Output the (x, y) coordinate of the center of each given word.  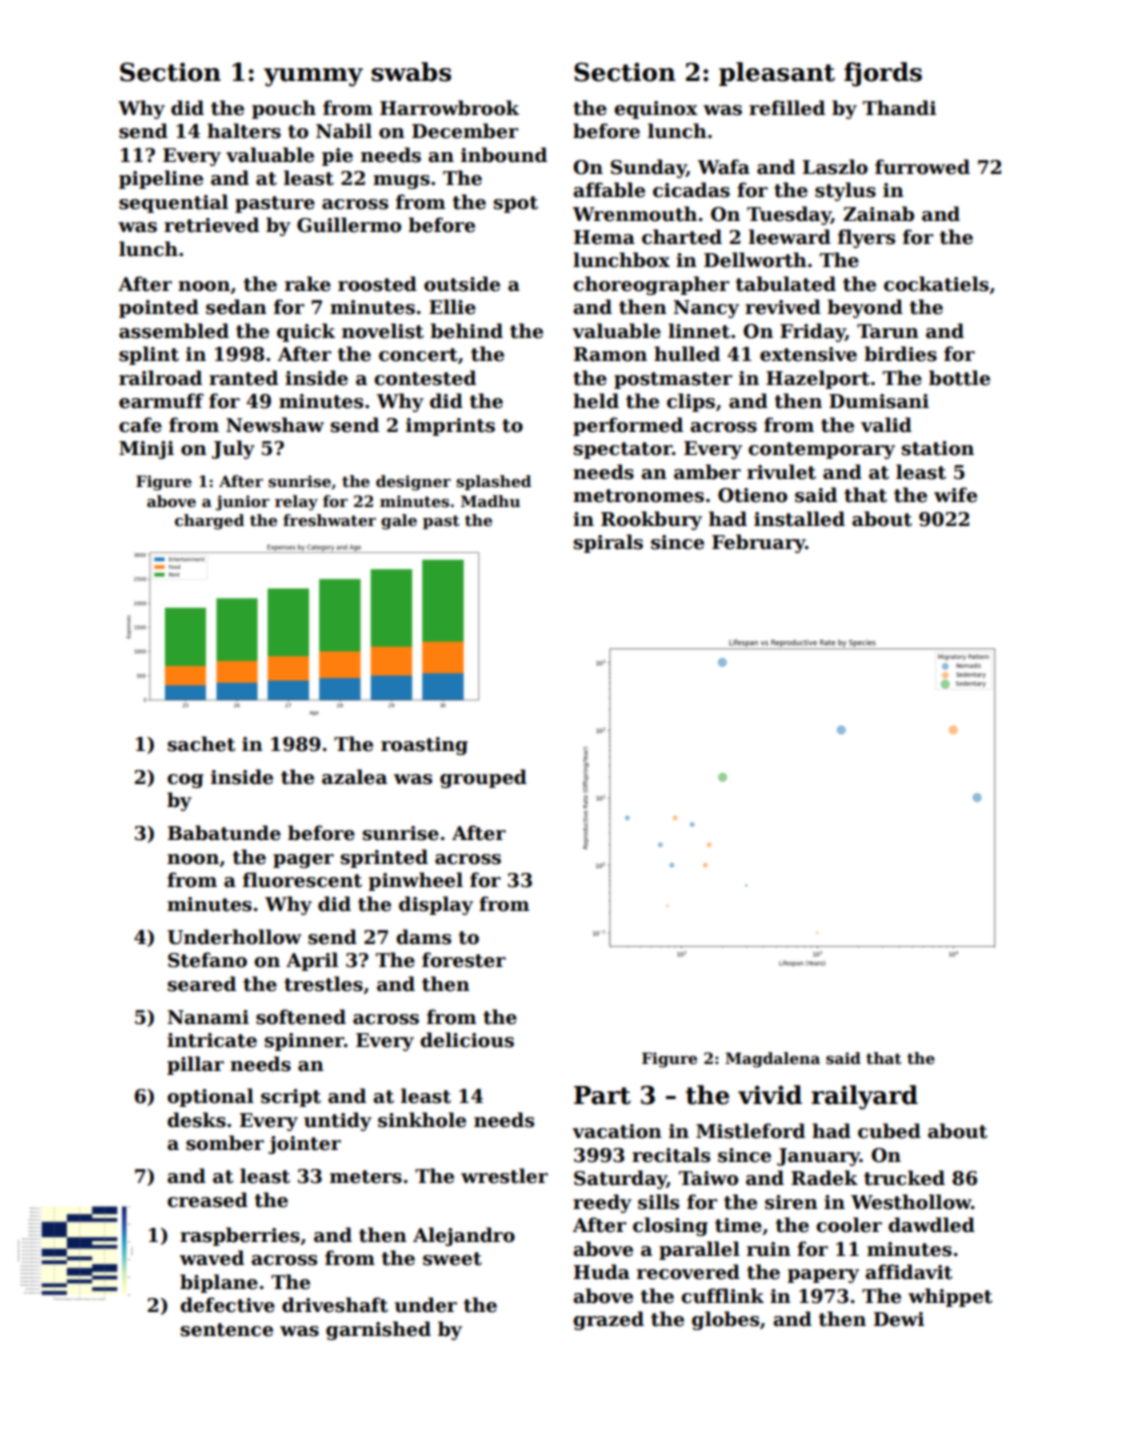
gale (399, 522)
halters (244, 131)
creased (207, 1200)
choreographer (651, 285)
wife (955, 495)
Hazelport (818, 379)
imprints (450, 427)
